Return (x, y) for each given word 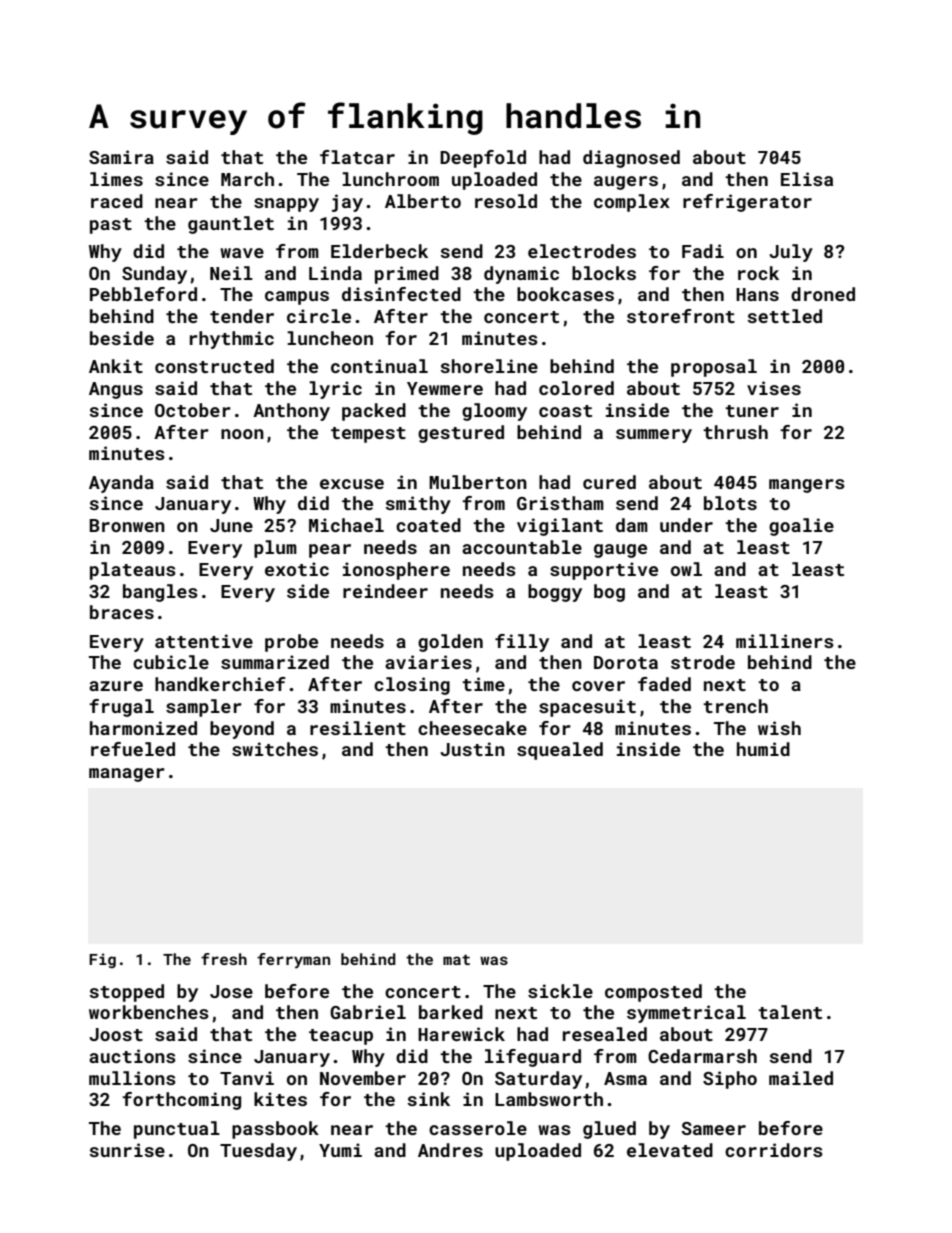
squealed (560, 751)
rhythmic (232, 340)
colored (576, 388)
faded (664, 684)
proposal (714, 368)
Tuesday (258, 1152)
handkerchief (220, 684)
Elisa (807, 179)
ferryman (293, 961)
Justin (472, 749)
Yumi (340, 1150)
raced (117, 201)
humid (763, 749)
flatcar (357, 157)
